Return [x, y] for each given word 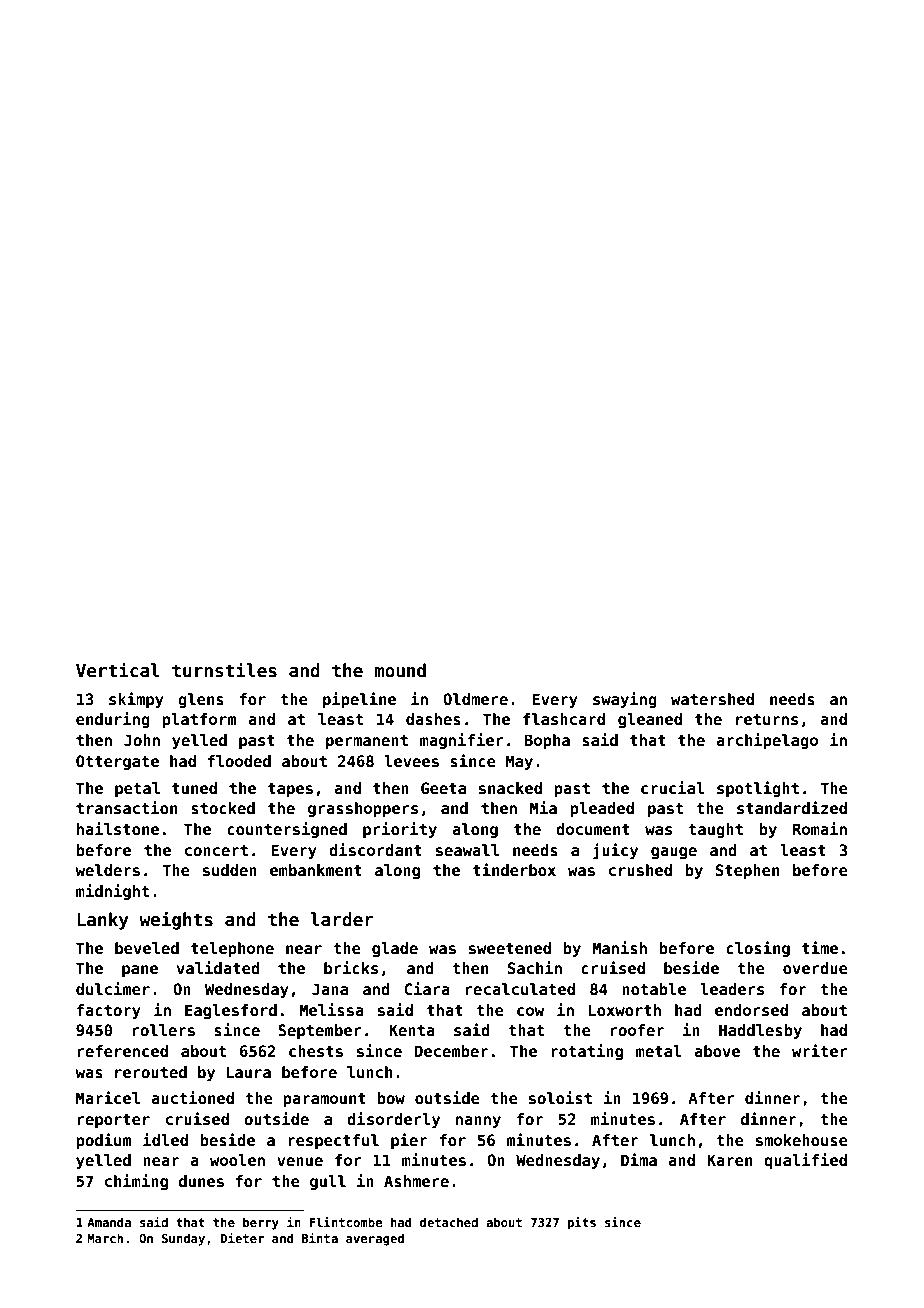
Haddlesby [760, 1031]
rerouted [151, 1072]
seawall [467, 850]
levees [411, 761]
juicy [615, 851]
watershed [712, 699]
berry [261, 1223]
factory [109, 1011]
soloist [560, 1098]
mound [400, 670]
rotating [587, 1052]
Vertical [118, 670]
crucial [673, 788]
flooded [239, 761]
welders [107, 870]
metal [659, 1051]
